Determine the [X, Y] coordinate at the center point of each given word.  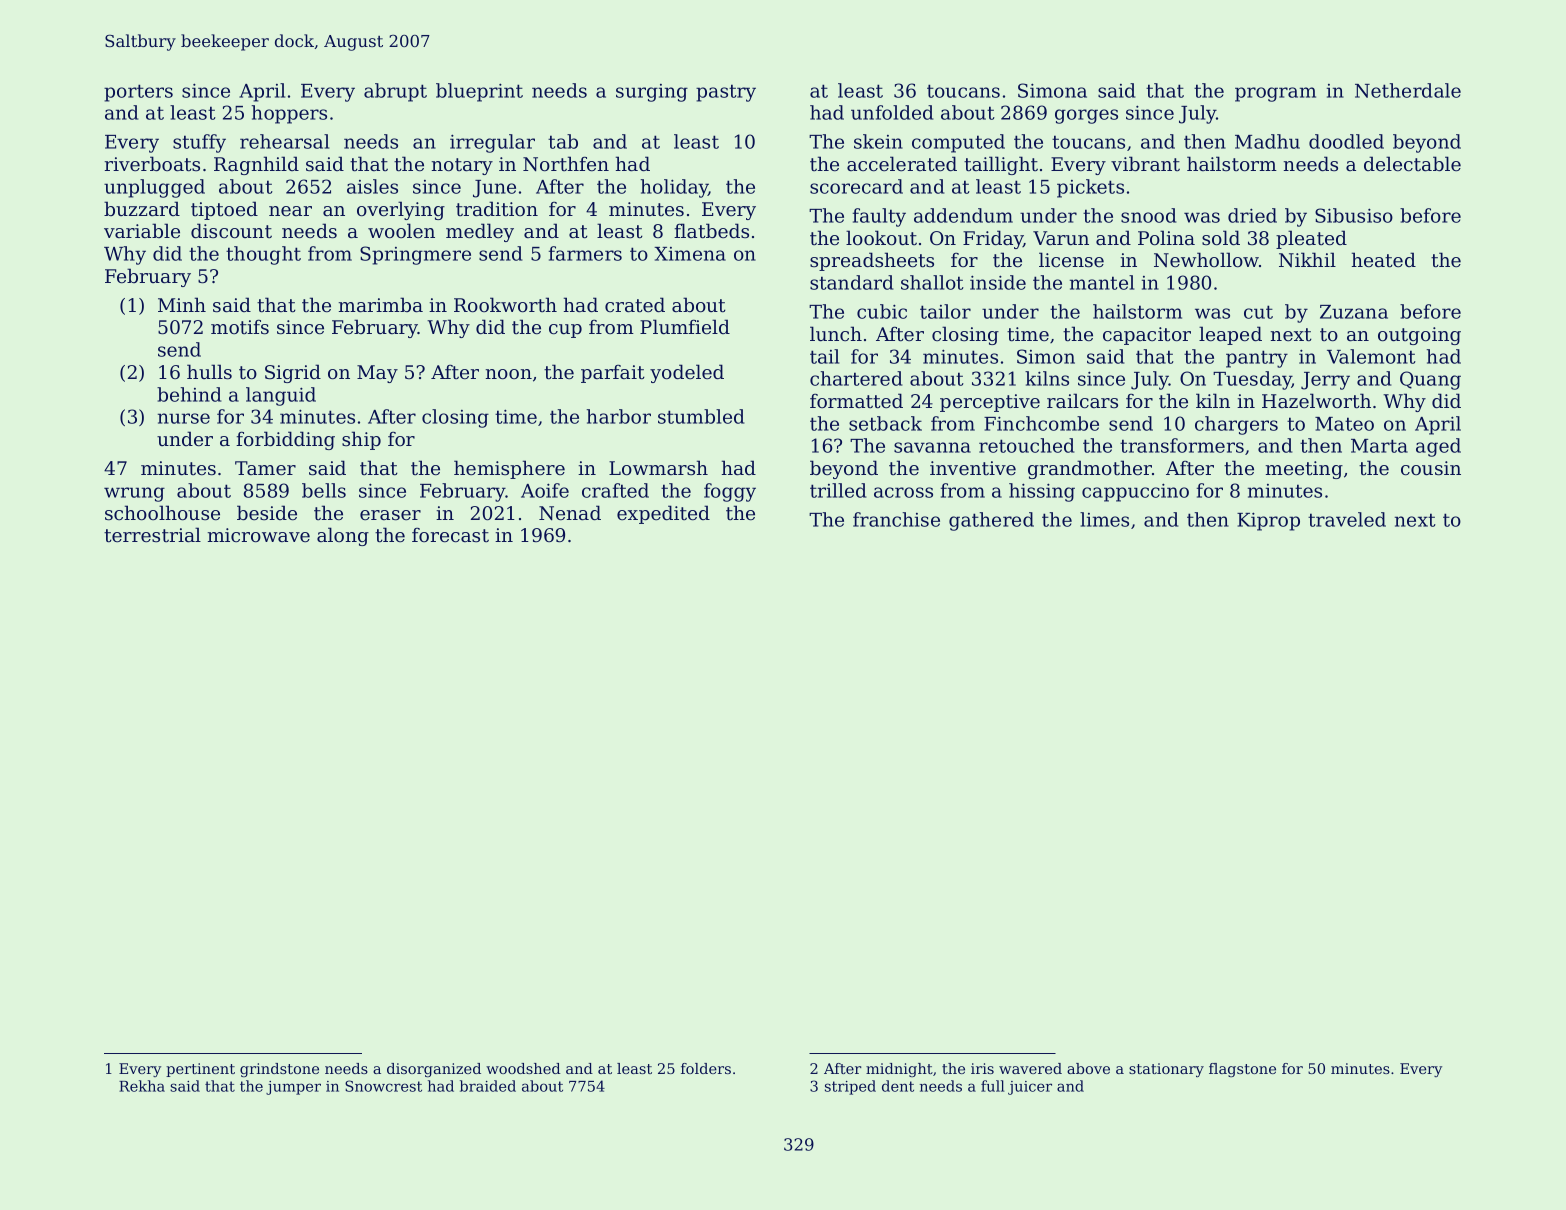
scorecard [856, 186]
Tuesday [1252, 380]
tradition [497, 209]
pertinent [200, 1070]
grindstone [279, 1070]
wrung [134, 494]
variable [142, 230]
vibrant [1145, 163]
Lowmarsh [658, 468]
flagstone [1242, 1070]
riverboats [152, 164]
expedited [663, 514]
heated [1384, 260]
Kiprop [1268, 521]
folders [706, 1068]
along [343, 536]
